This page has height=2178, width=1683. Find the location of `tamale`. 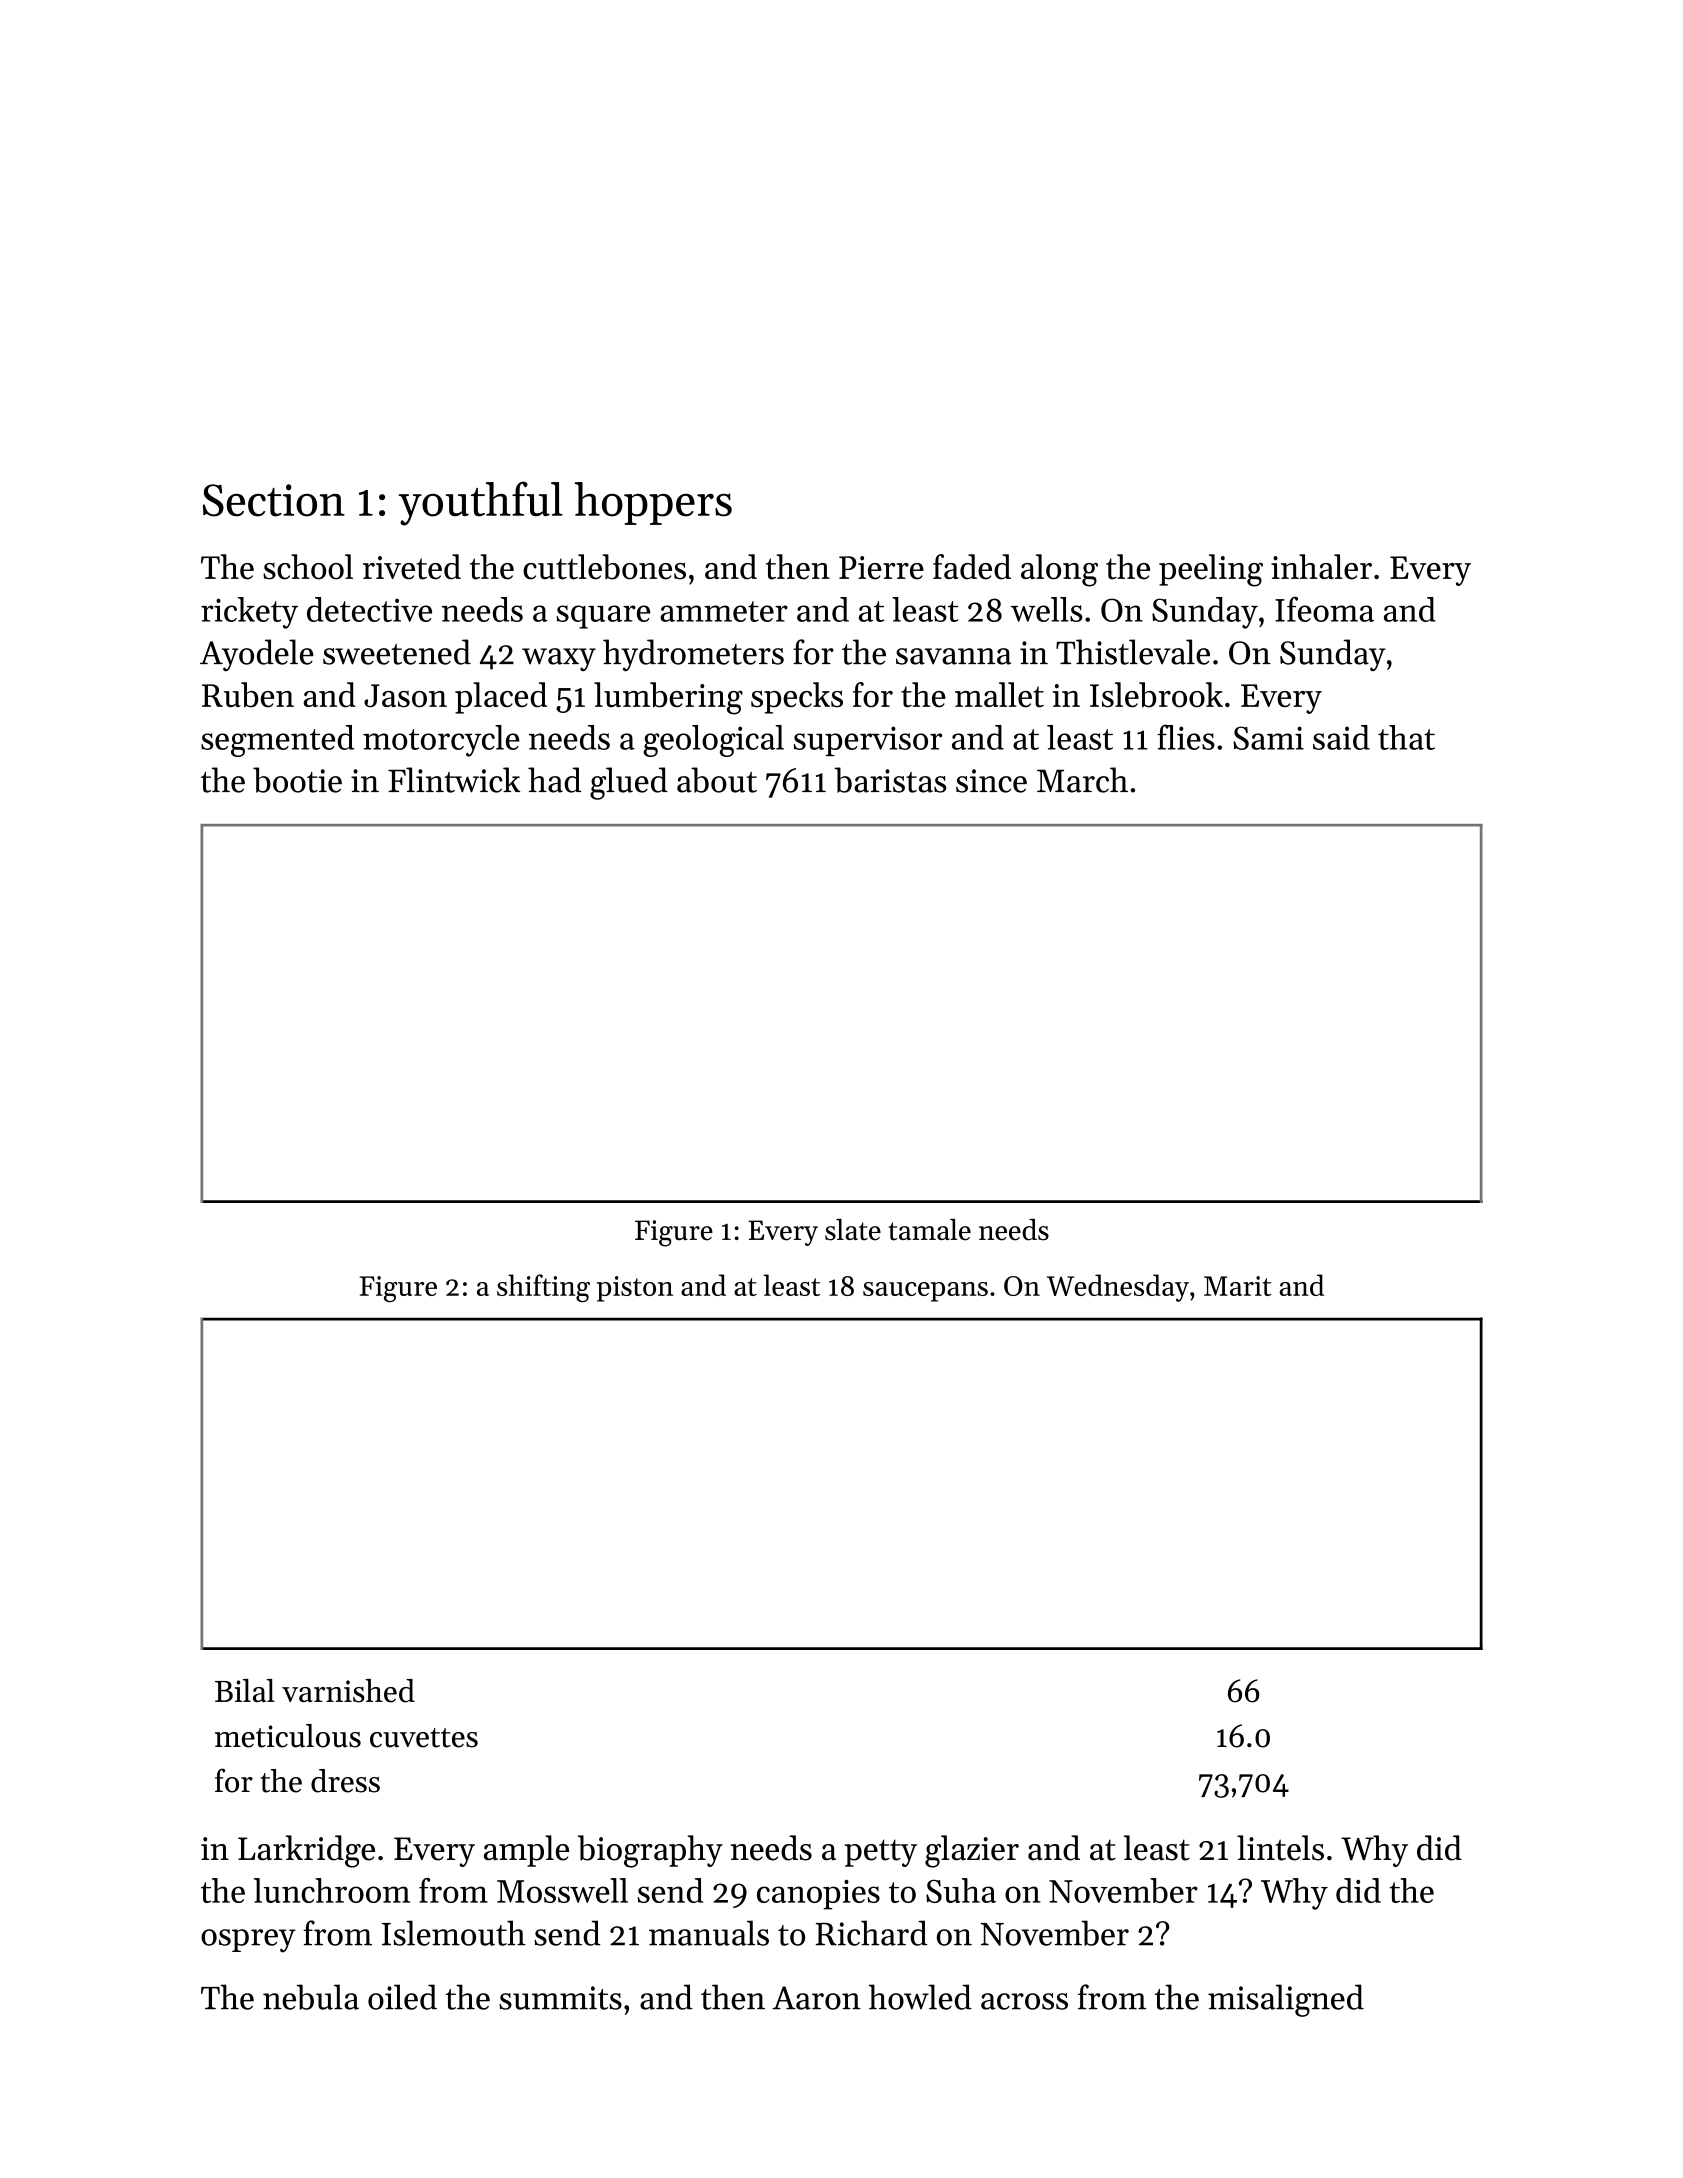

tamale is located at coordinates (929, 1230).
